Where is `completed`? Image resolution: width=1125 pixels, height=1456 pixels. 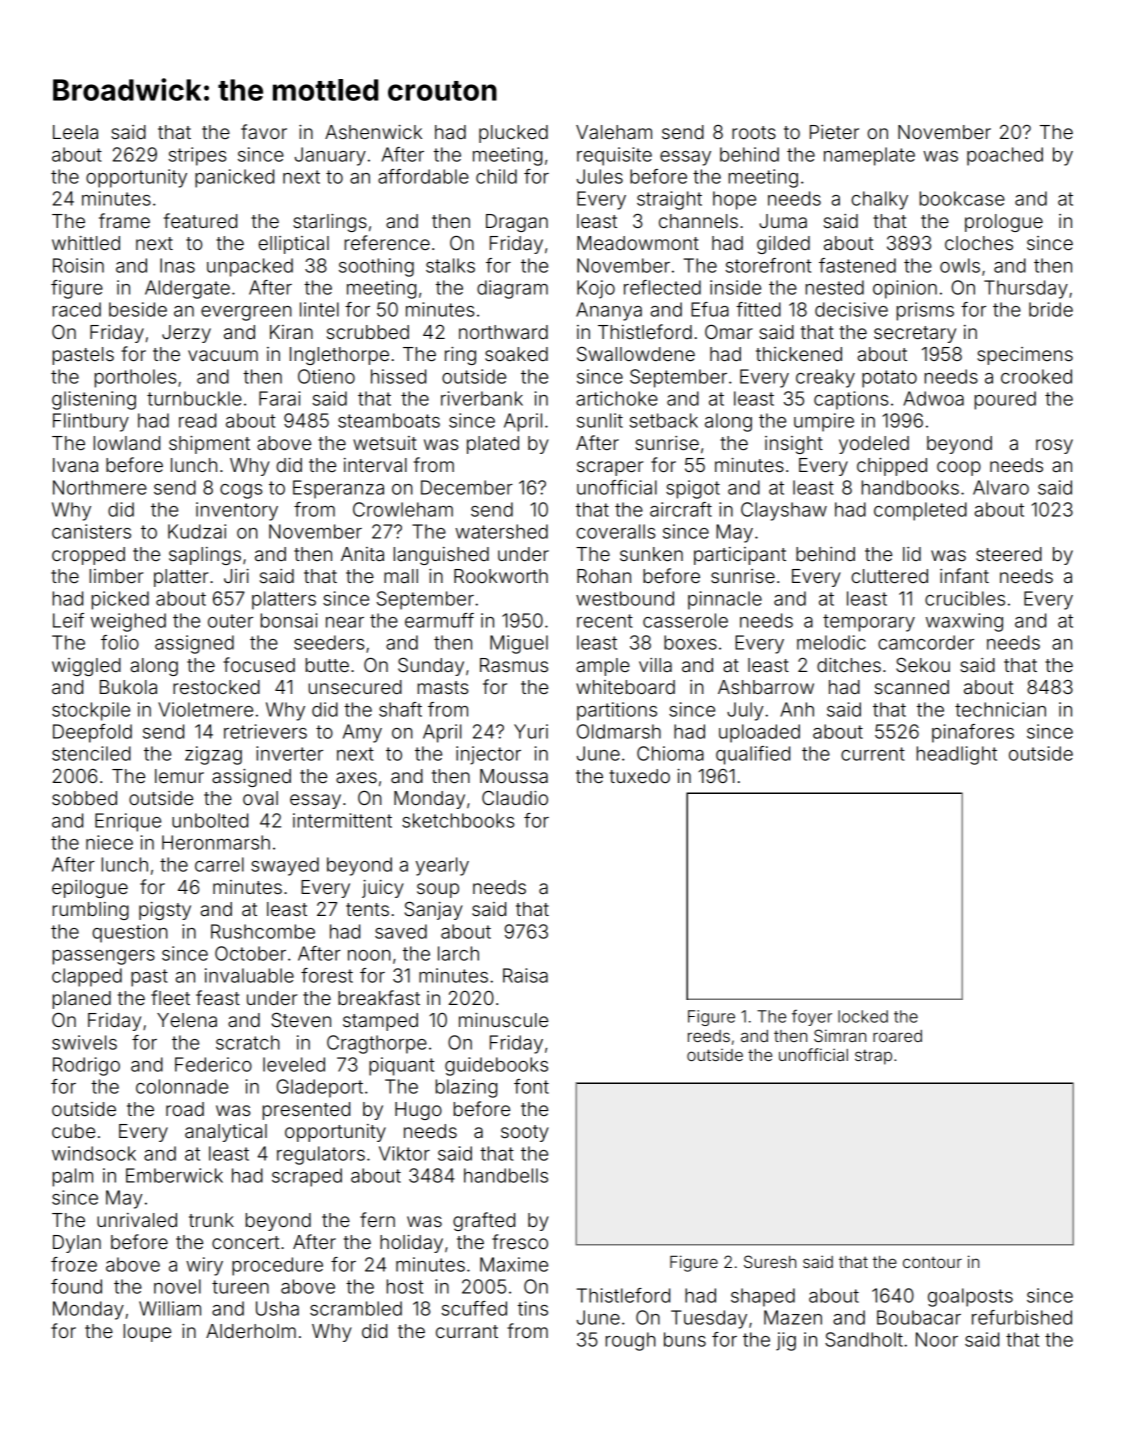 completed is located at coordinates (920, 511).
